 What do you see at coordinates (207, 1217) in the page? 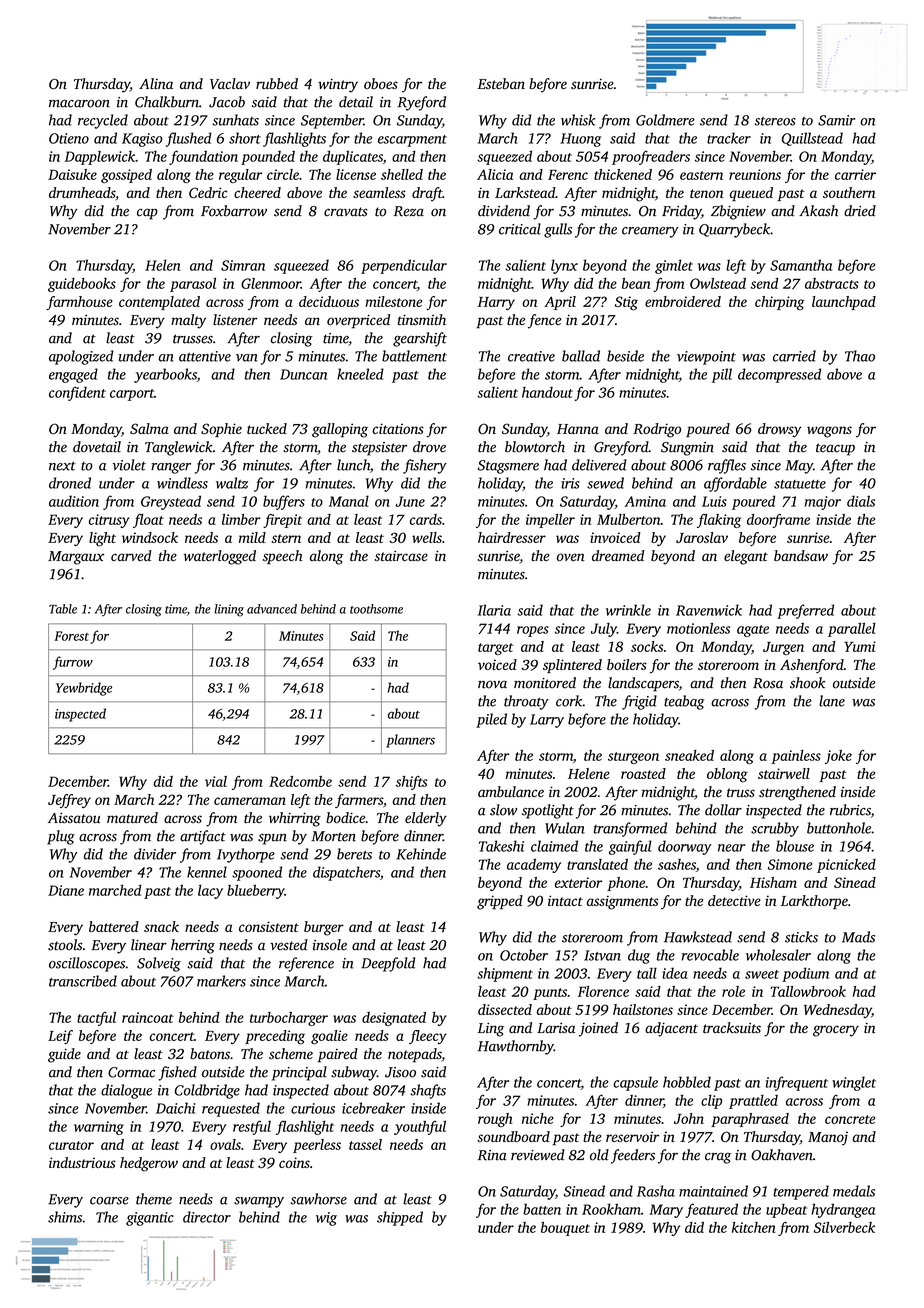
I see `director` at bounding box center [207, 1217].
